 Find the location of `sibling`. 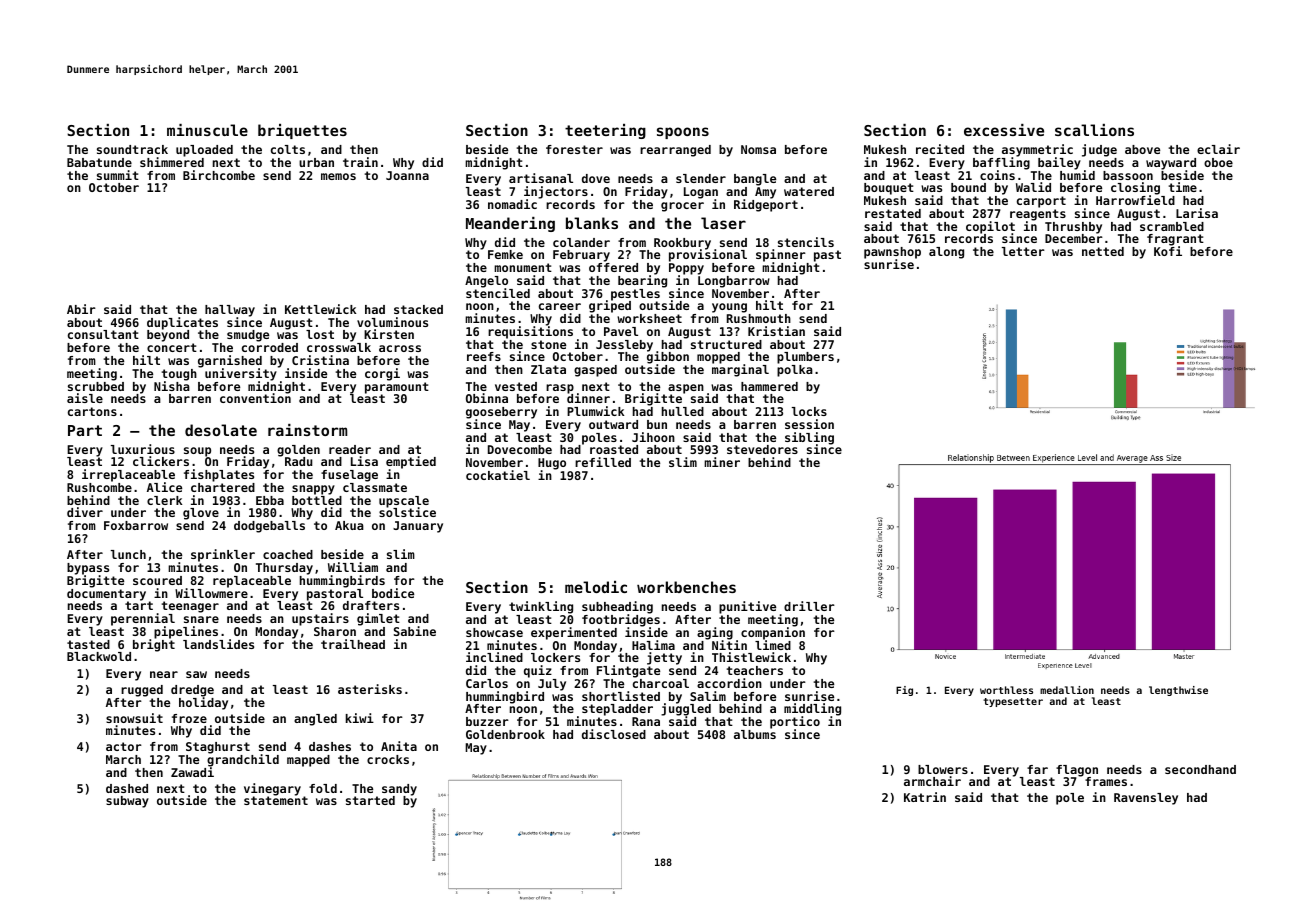

sibling is located at coordinates (809, 438).
